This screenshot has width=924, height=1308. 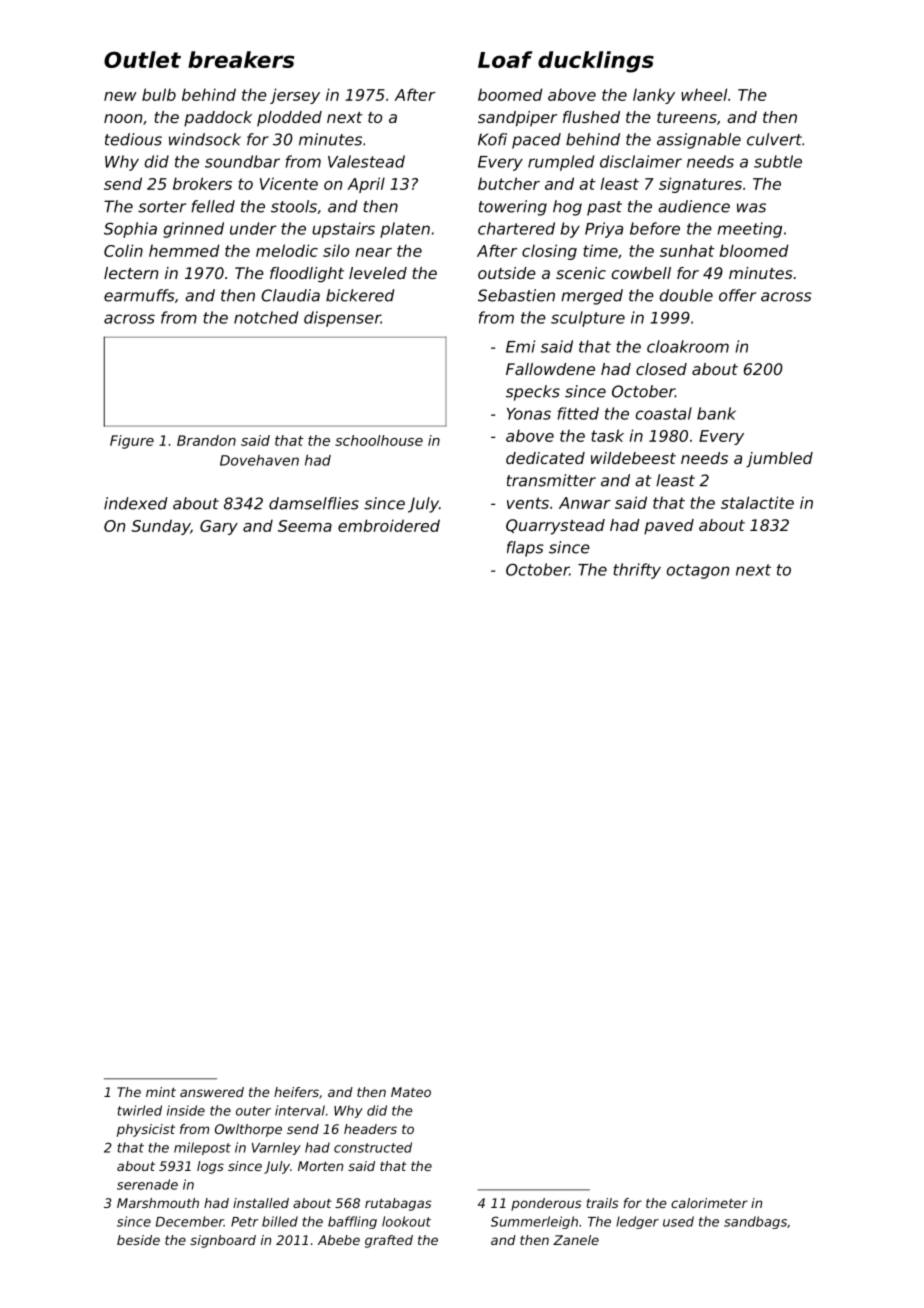 What do you see at coordinates (389, 1241) in the screenshot?
I see `grafted` at bounding box center [389, 1241].
